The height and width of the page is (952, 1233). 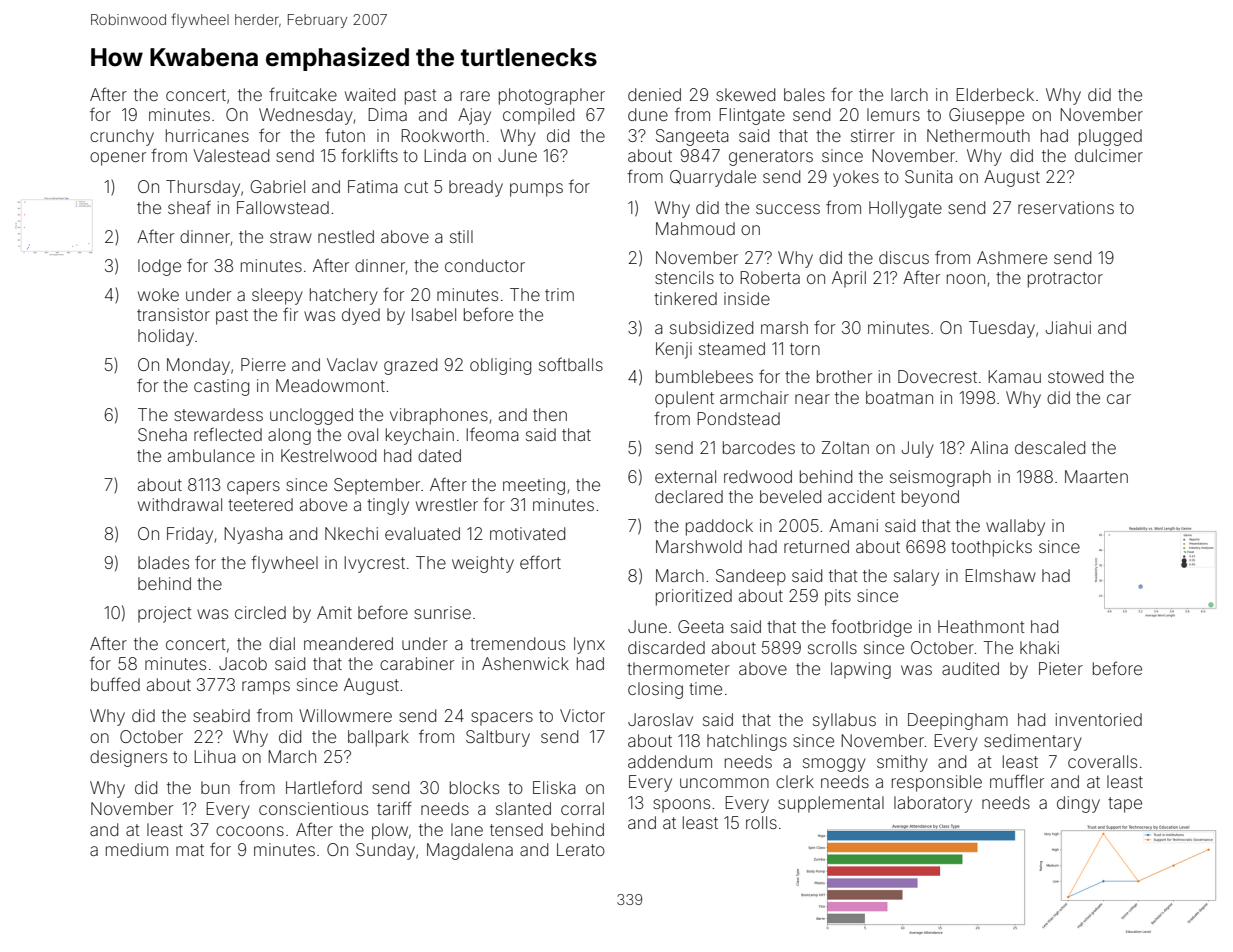 What do you see at coordinates (1109, 155) in the page?
I see `dulcimer` at bounding box center [1109, 155].
